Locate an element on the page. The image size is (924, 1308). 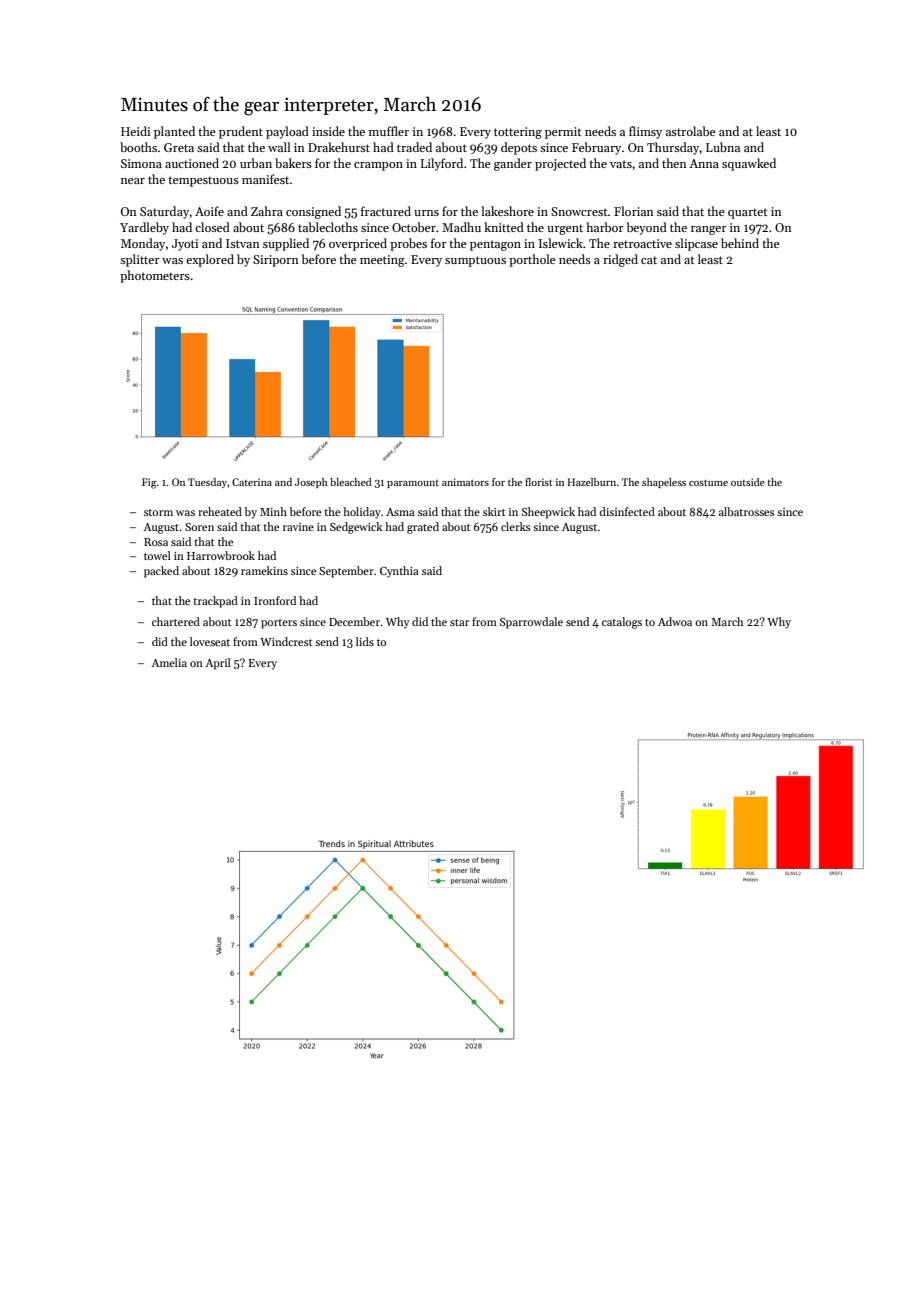
inside is located at coordinates (328, 131).
